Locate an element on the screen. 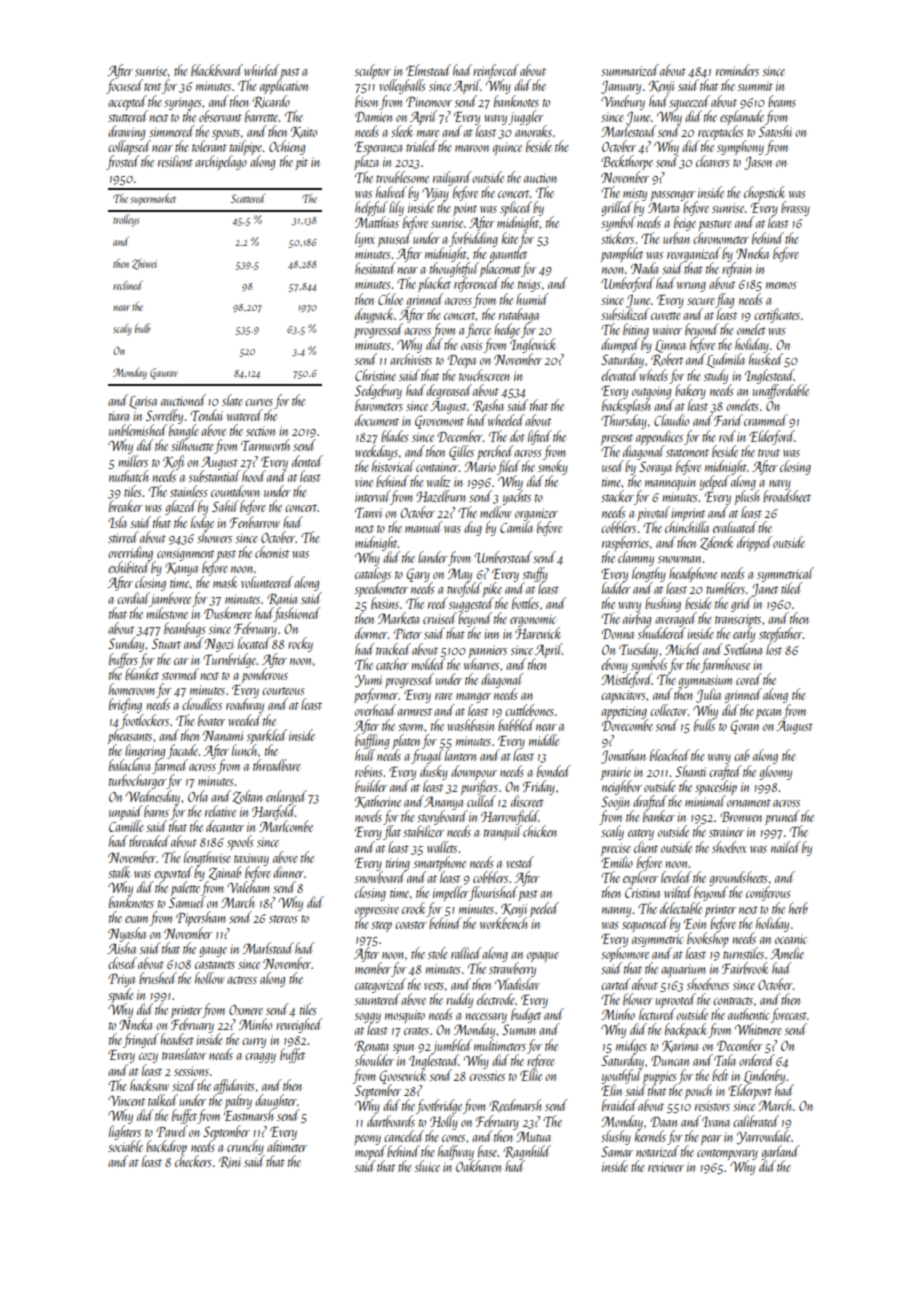  blades is located at coordinates (395, 436).
